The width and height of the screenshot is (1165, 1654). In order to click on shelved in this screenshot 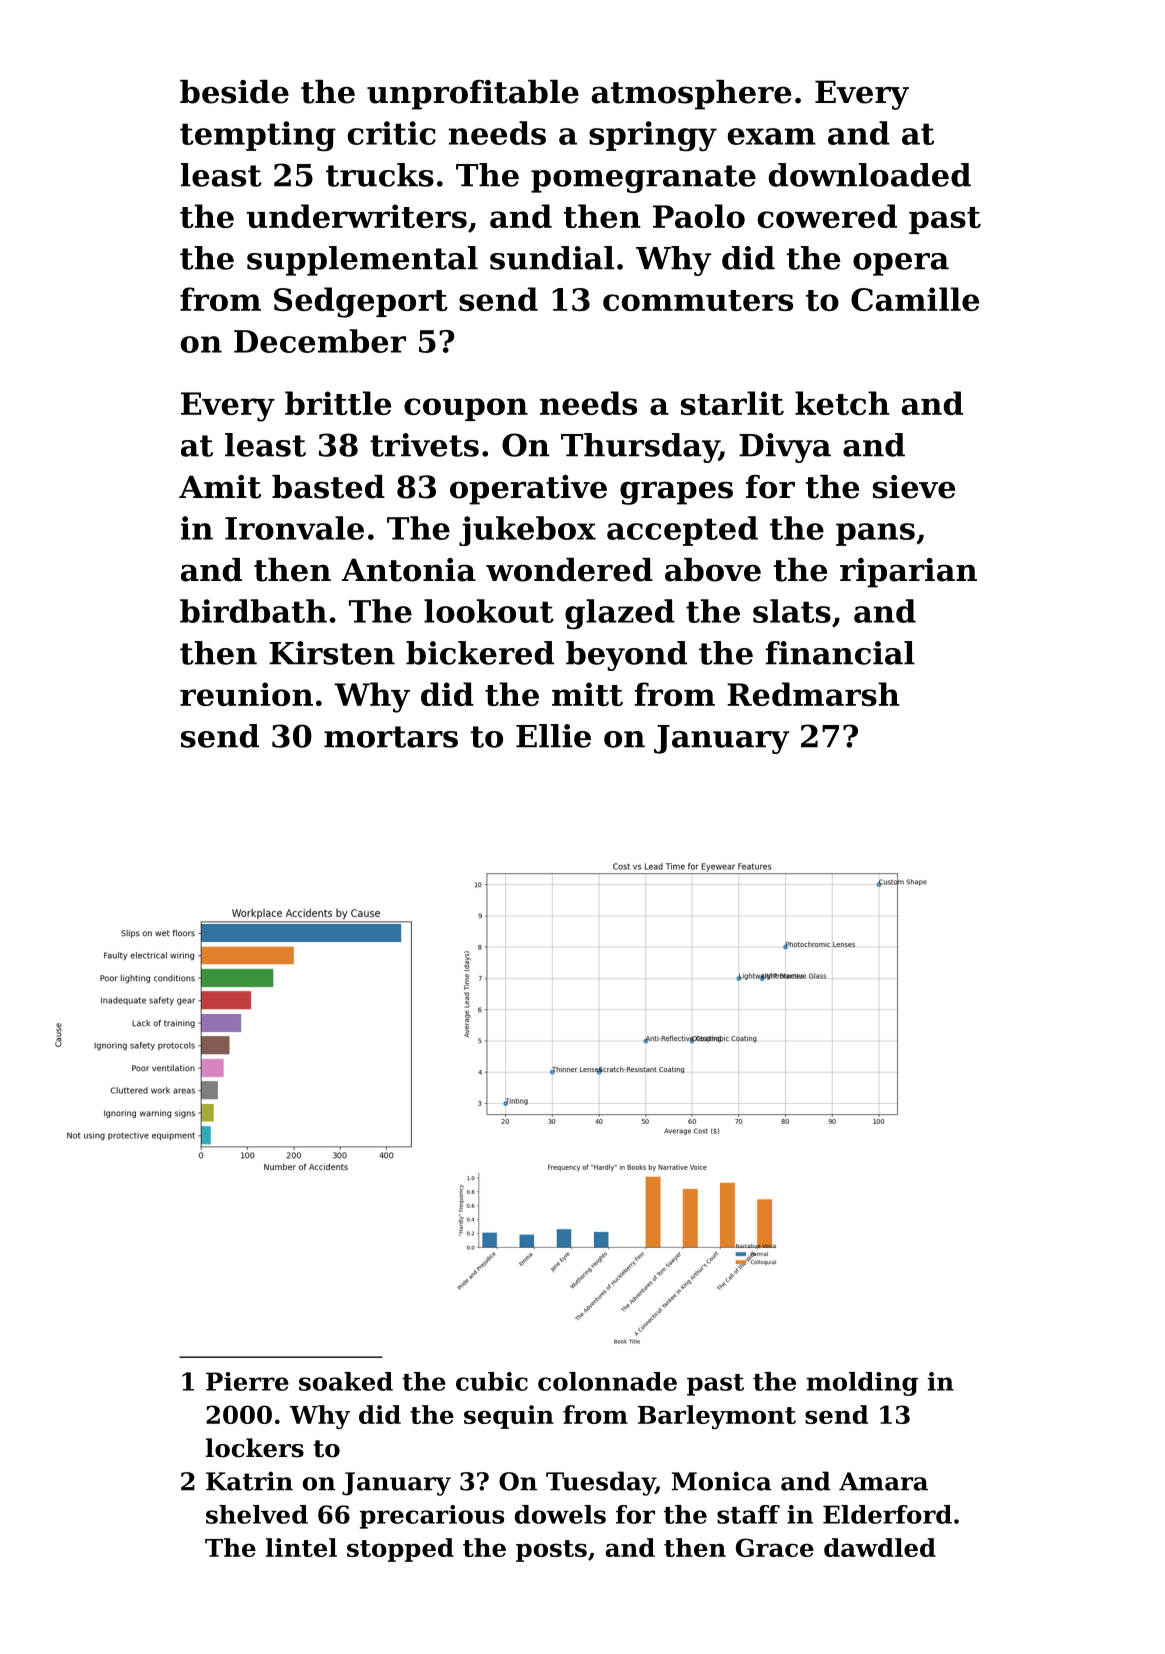, I will do `click(257, 1514)`.
